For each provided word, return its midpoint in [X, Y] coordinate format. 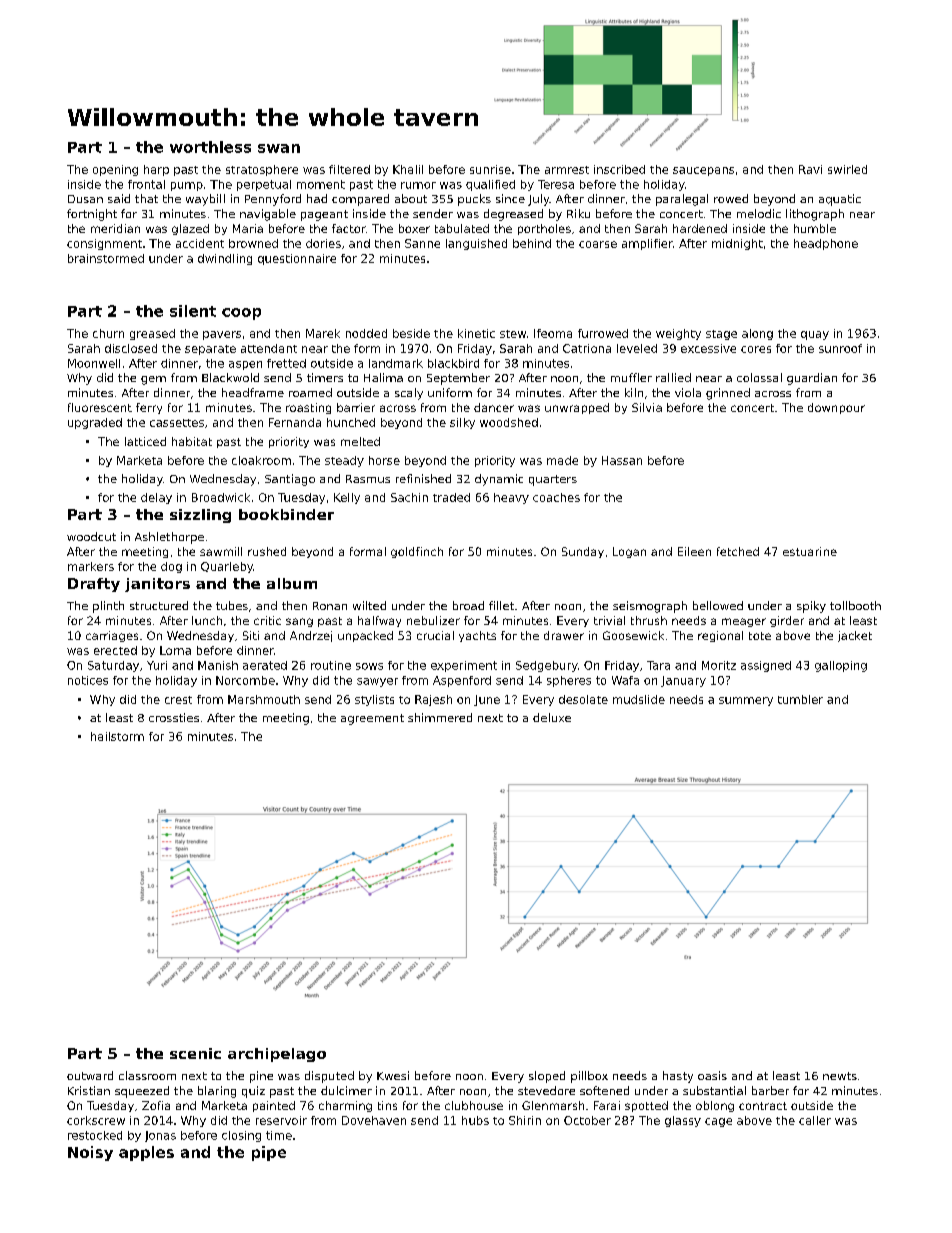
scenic [195, 1053]
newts [840, 1076]
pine [261, 1077]
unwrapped [577, 408]
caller [815, 1120]
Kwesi [393, 1075]
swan [279, 148]
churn [108, 333]
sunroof [840, 348]
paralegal [682, 200]
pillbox [589, 1077]
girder [787, 621]
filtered [349, 169]
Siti [251, 635]
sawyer [377, 682]
